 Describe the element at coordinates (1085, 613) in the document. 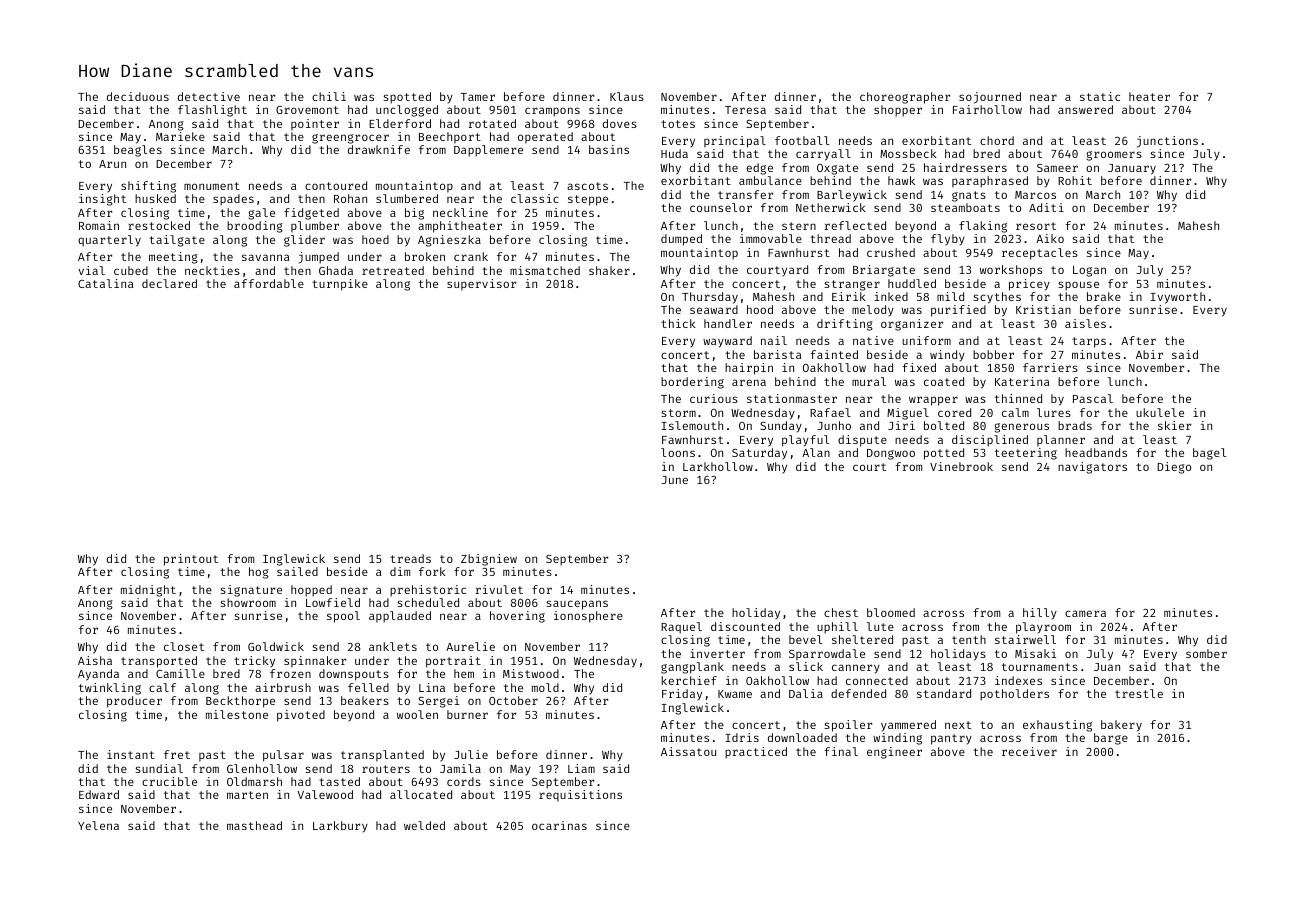

I see `camera` at that location.
